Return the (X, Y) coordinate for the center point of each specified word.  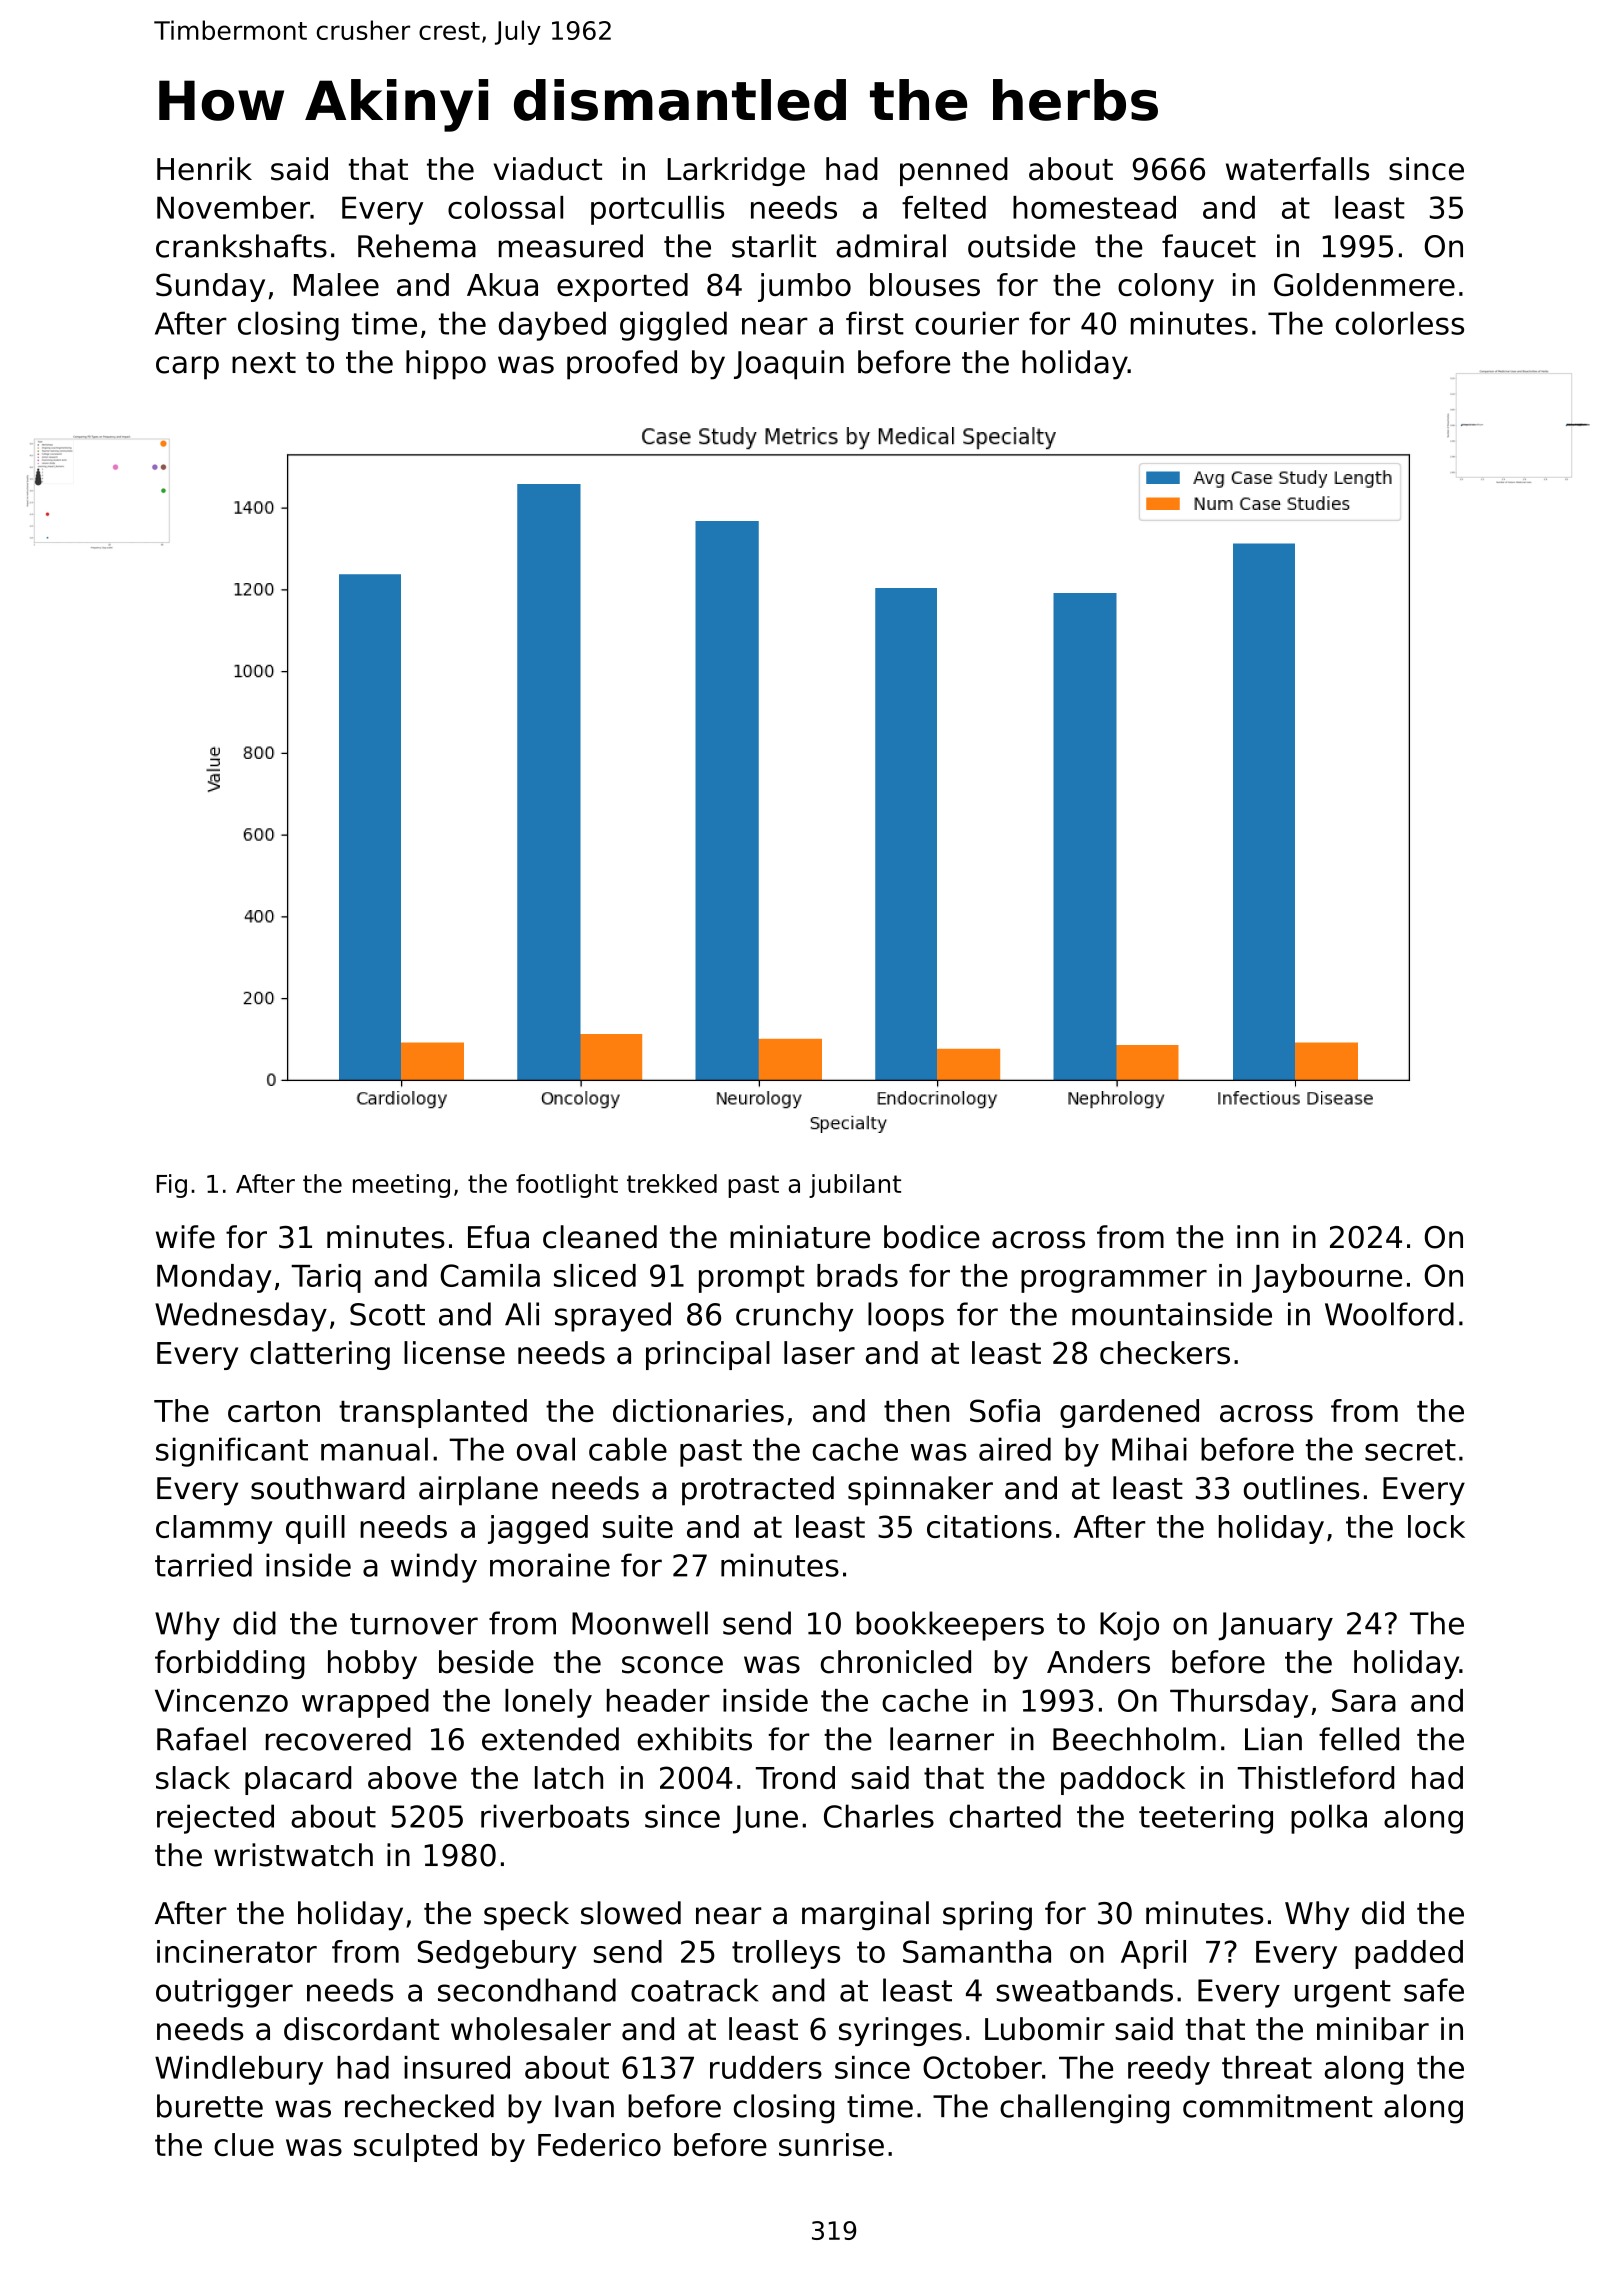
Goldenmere (1364, 284)
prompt (751, 1279)
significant (232, 1452)
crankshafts (241, 246)
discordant (361, 2029)
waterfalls (1297, 169)
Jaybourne (1327, 1278)
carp (187, 368)
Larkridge (736, 171)
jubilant (855, 1186)
